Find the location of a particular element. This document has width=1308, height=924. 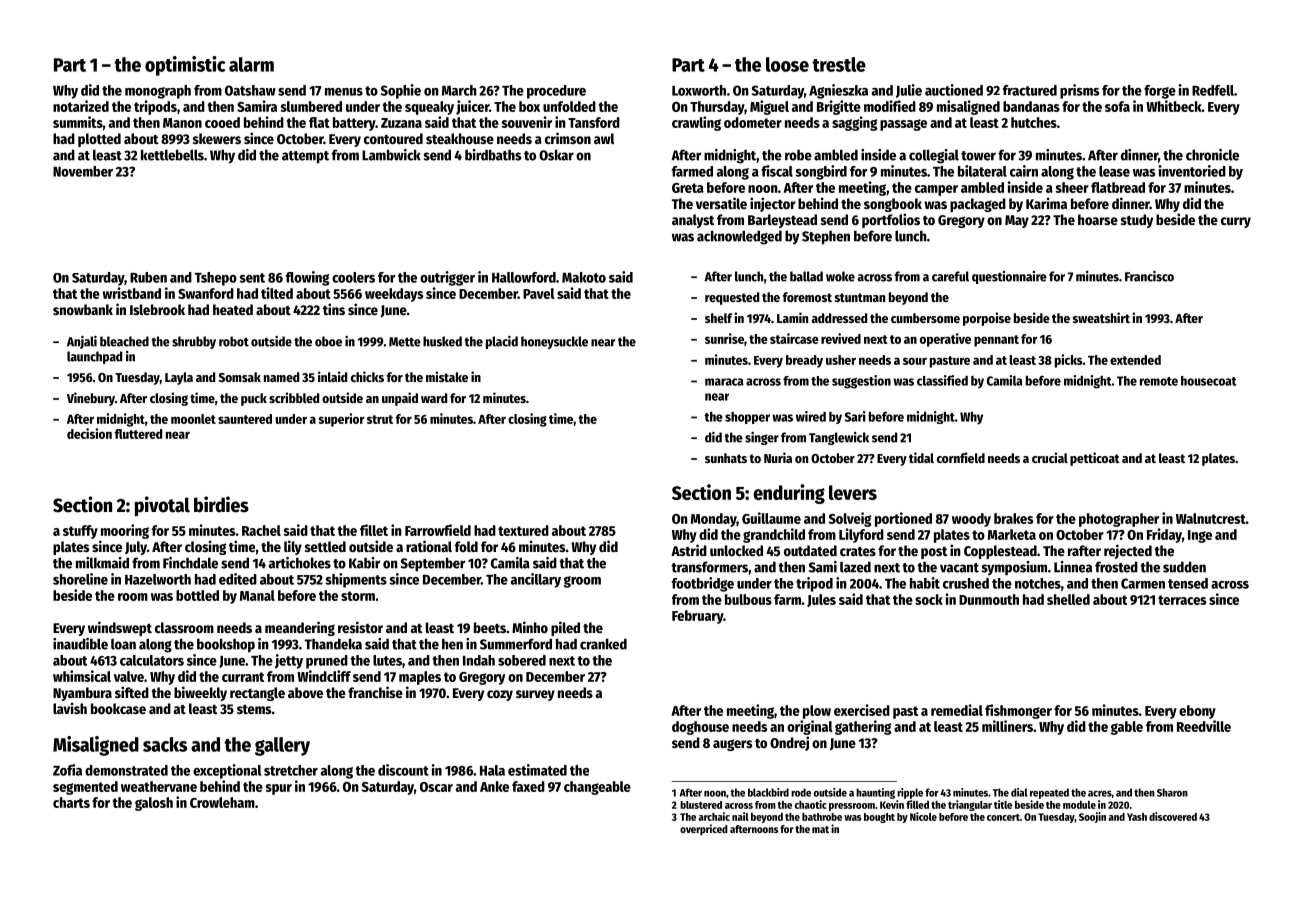

sent is located at coordinates (252, 278).
